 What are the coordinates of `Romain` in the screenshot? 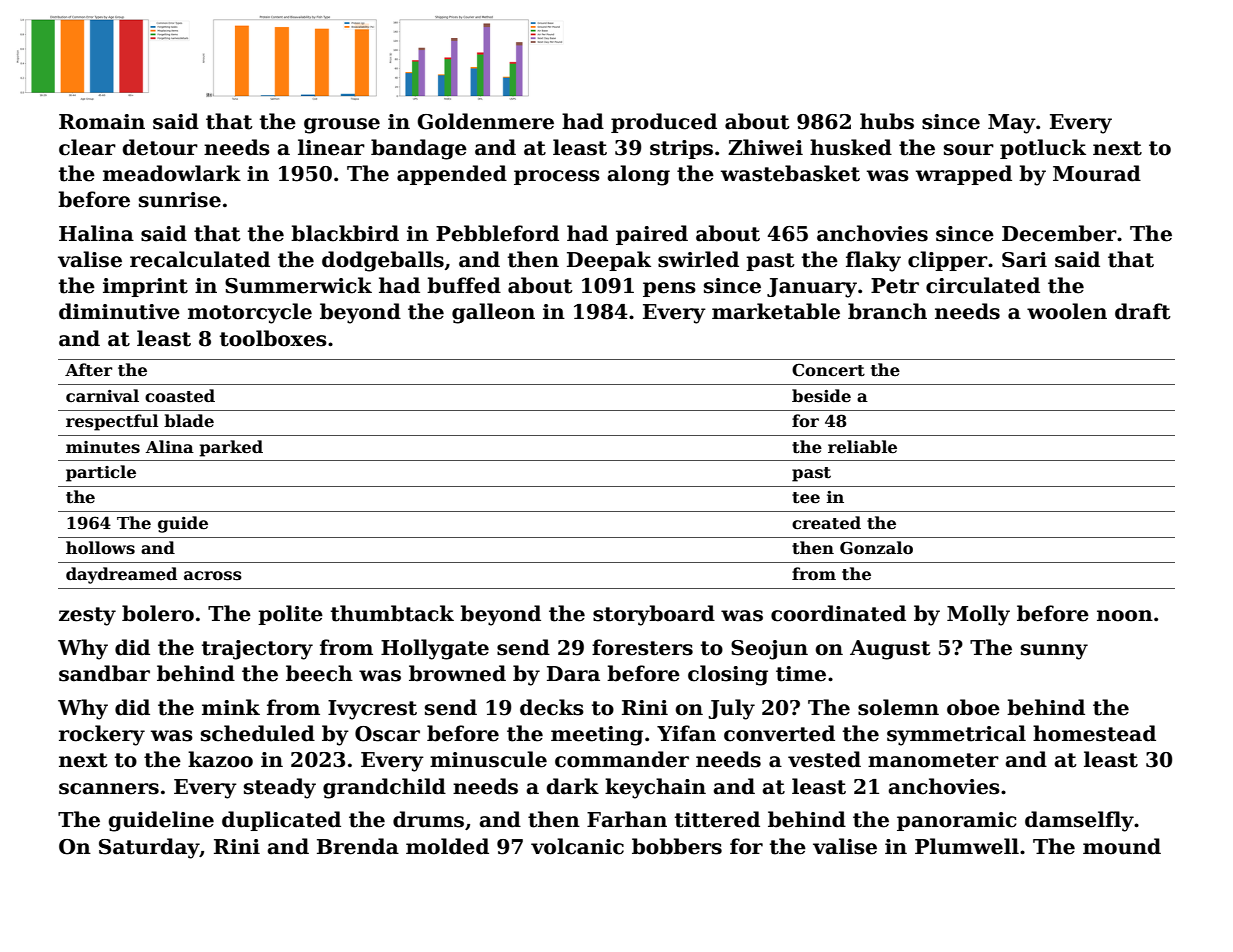 It's located at (102, 122).
